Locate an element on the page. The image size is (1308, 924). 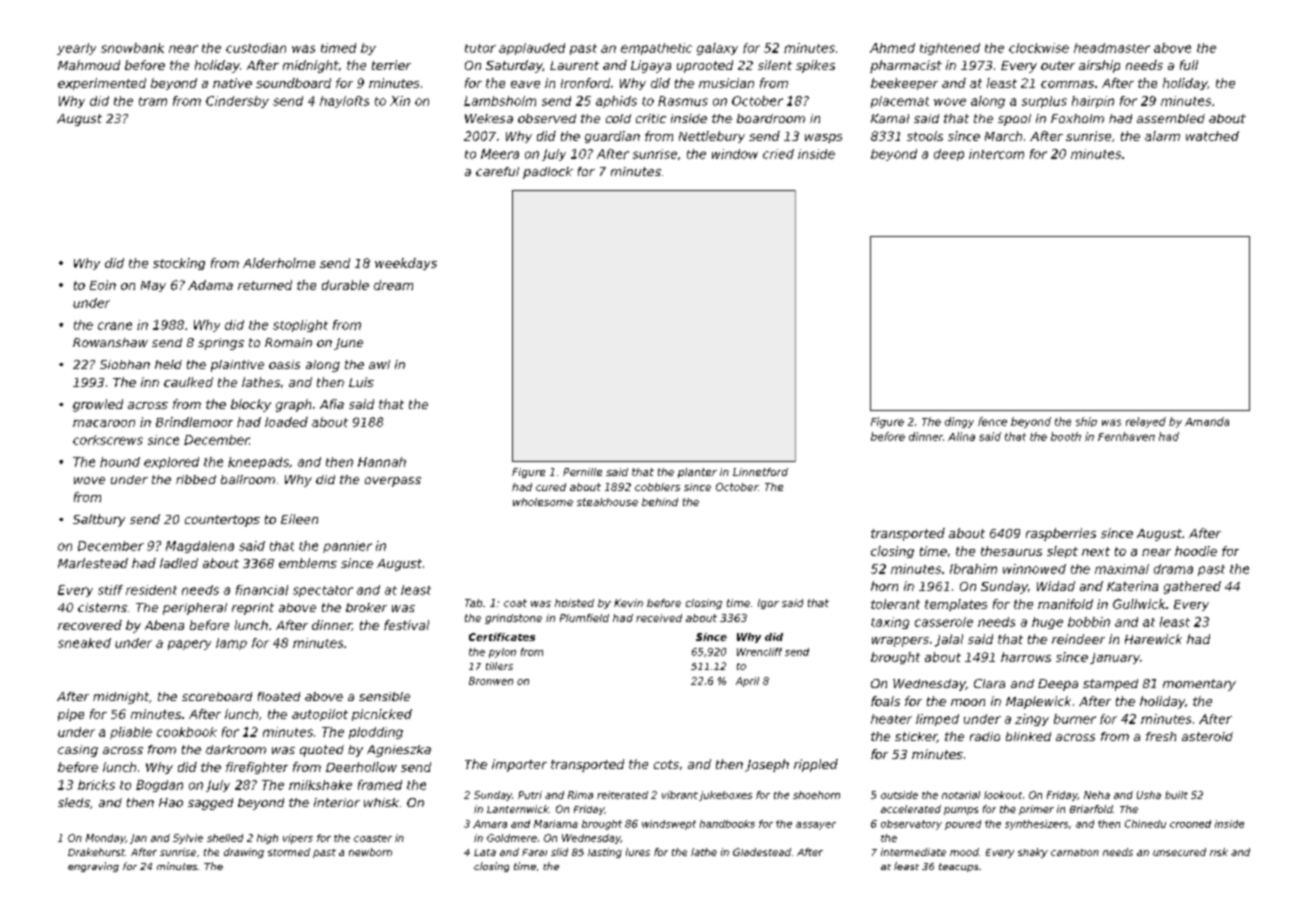
Luis is located at coordinates (361, 382).
